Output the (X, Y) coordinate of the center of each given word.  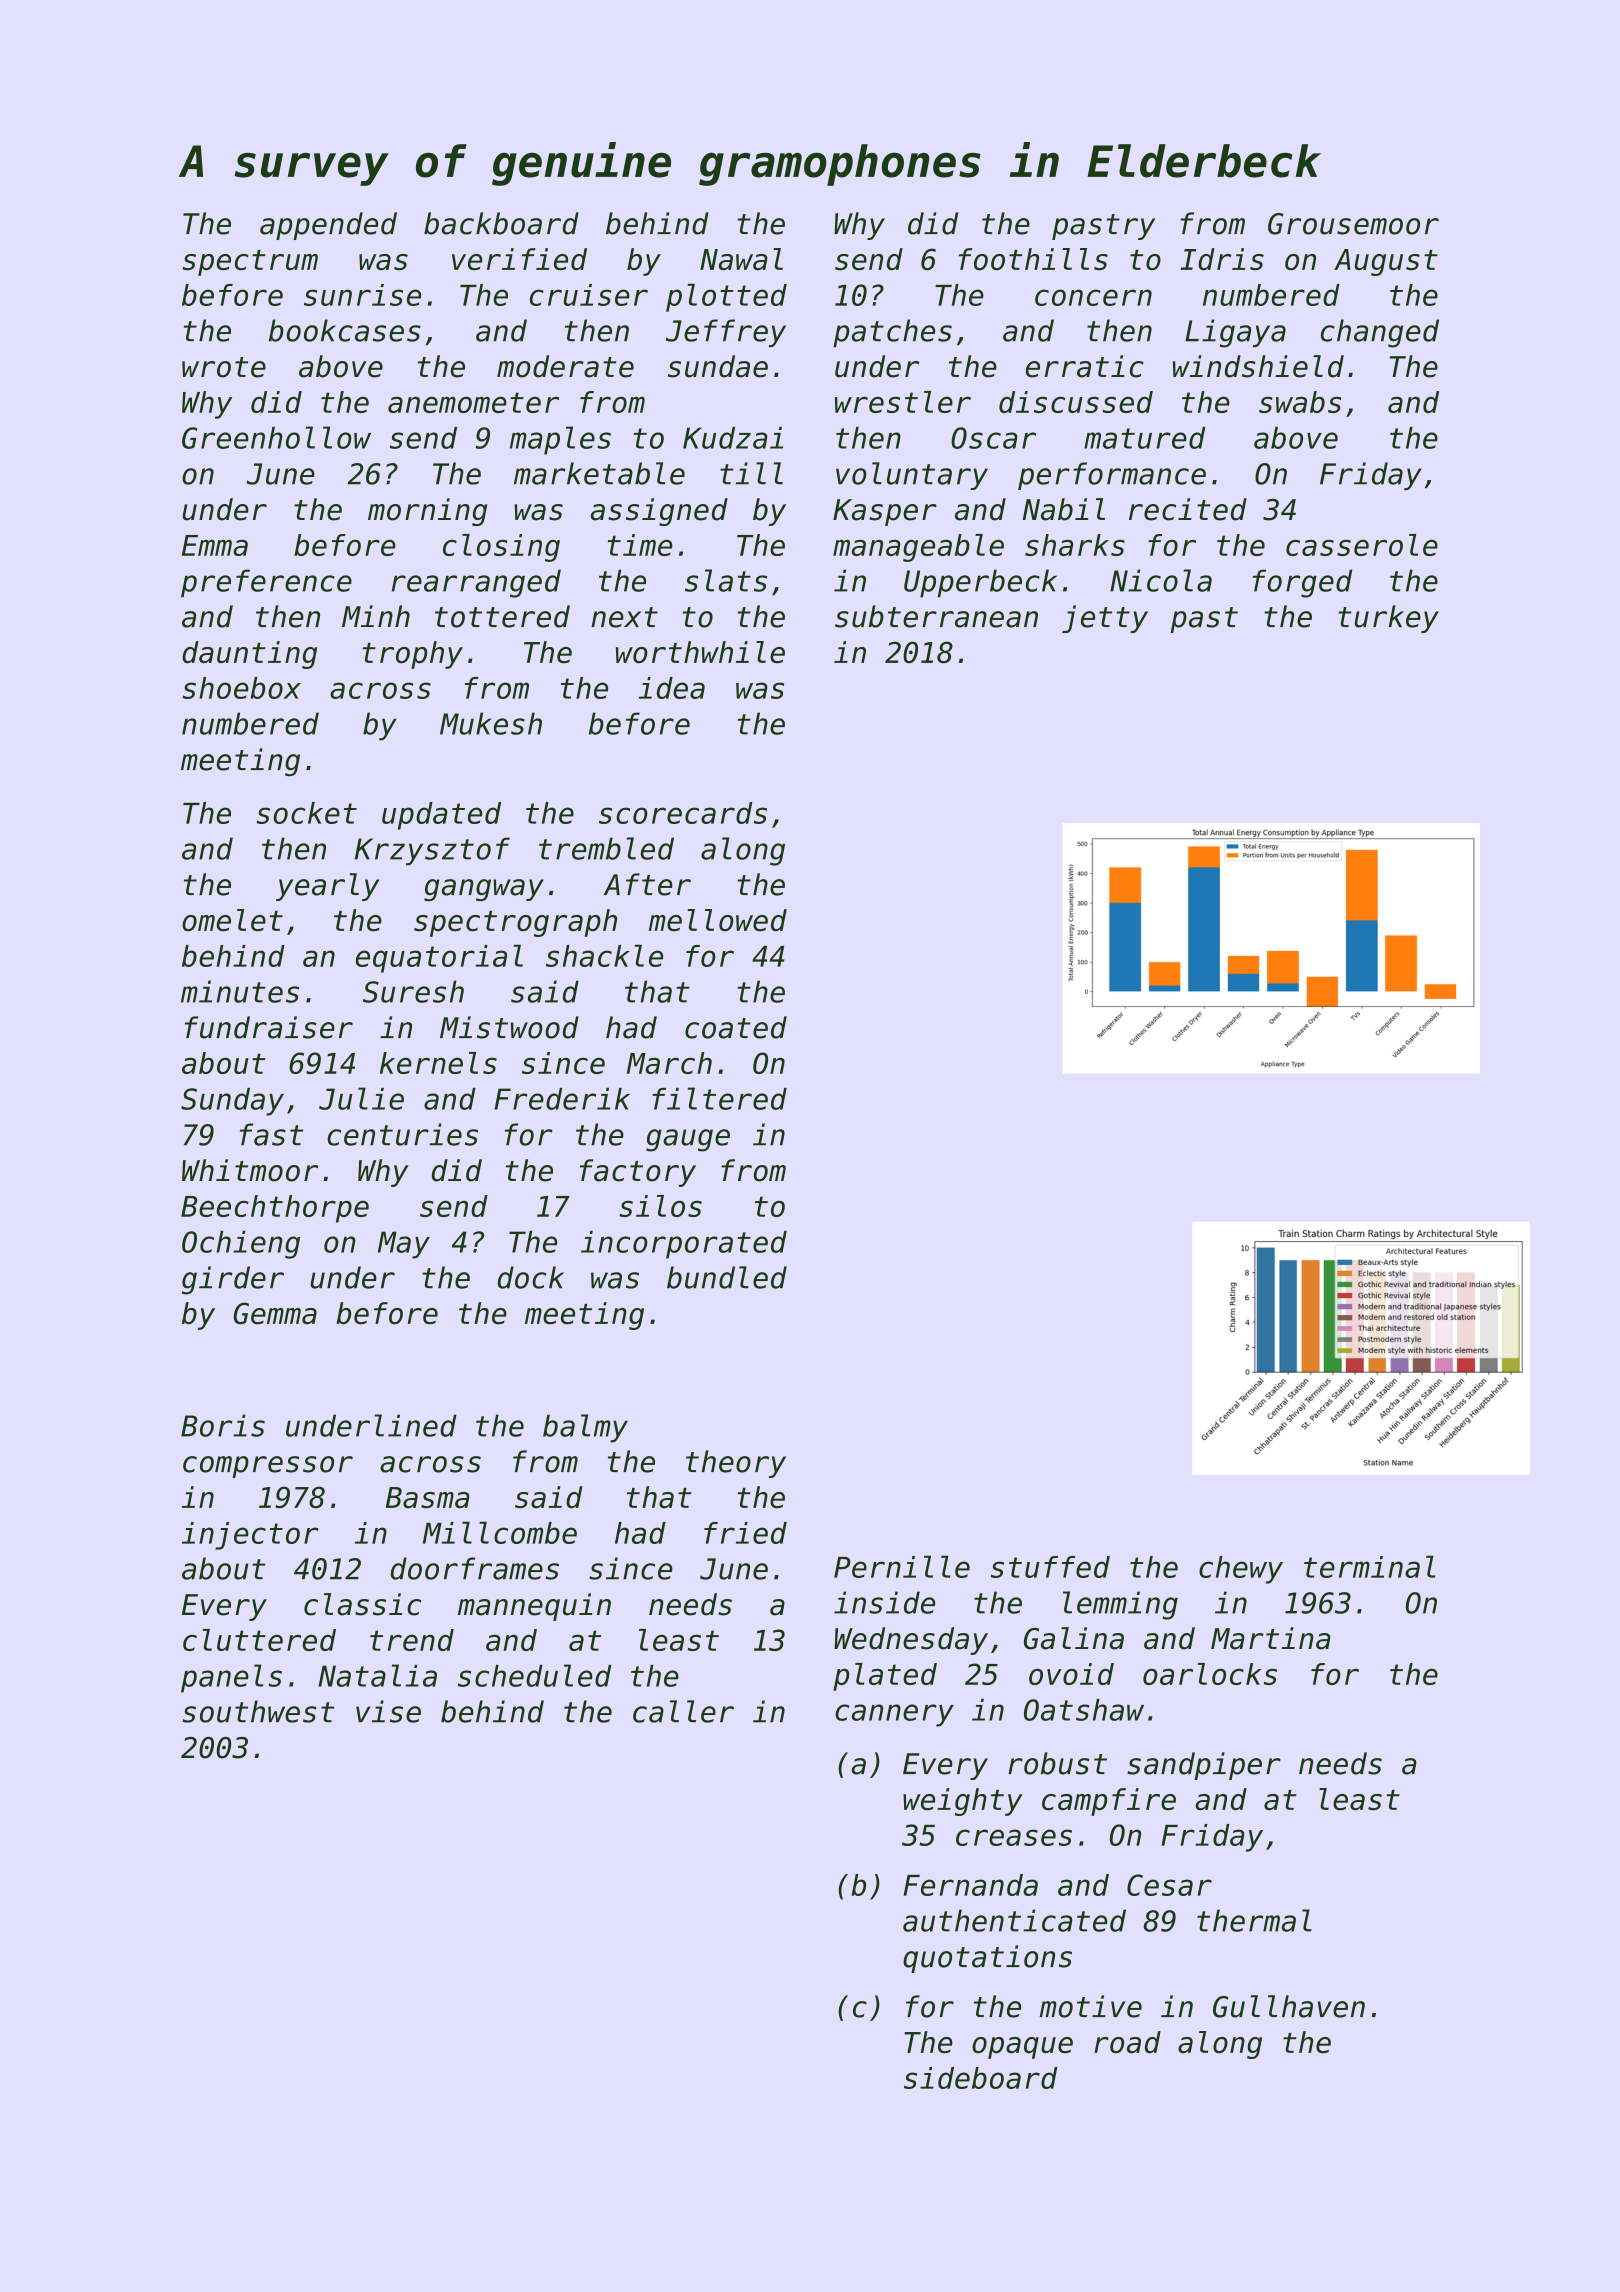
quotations (987, 1959)
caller (683, 1711)
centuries (402, 1134)
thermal (1254, 1920)
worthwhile (700, 652)
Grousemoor (1353, 224)
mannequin (534, 1607)
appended (328, 226)
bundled (727, 1277)
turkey (1388, 619)
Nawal (741, 259)
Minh (376, 616)
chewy (1241, 1570)
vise (388, 1711)
